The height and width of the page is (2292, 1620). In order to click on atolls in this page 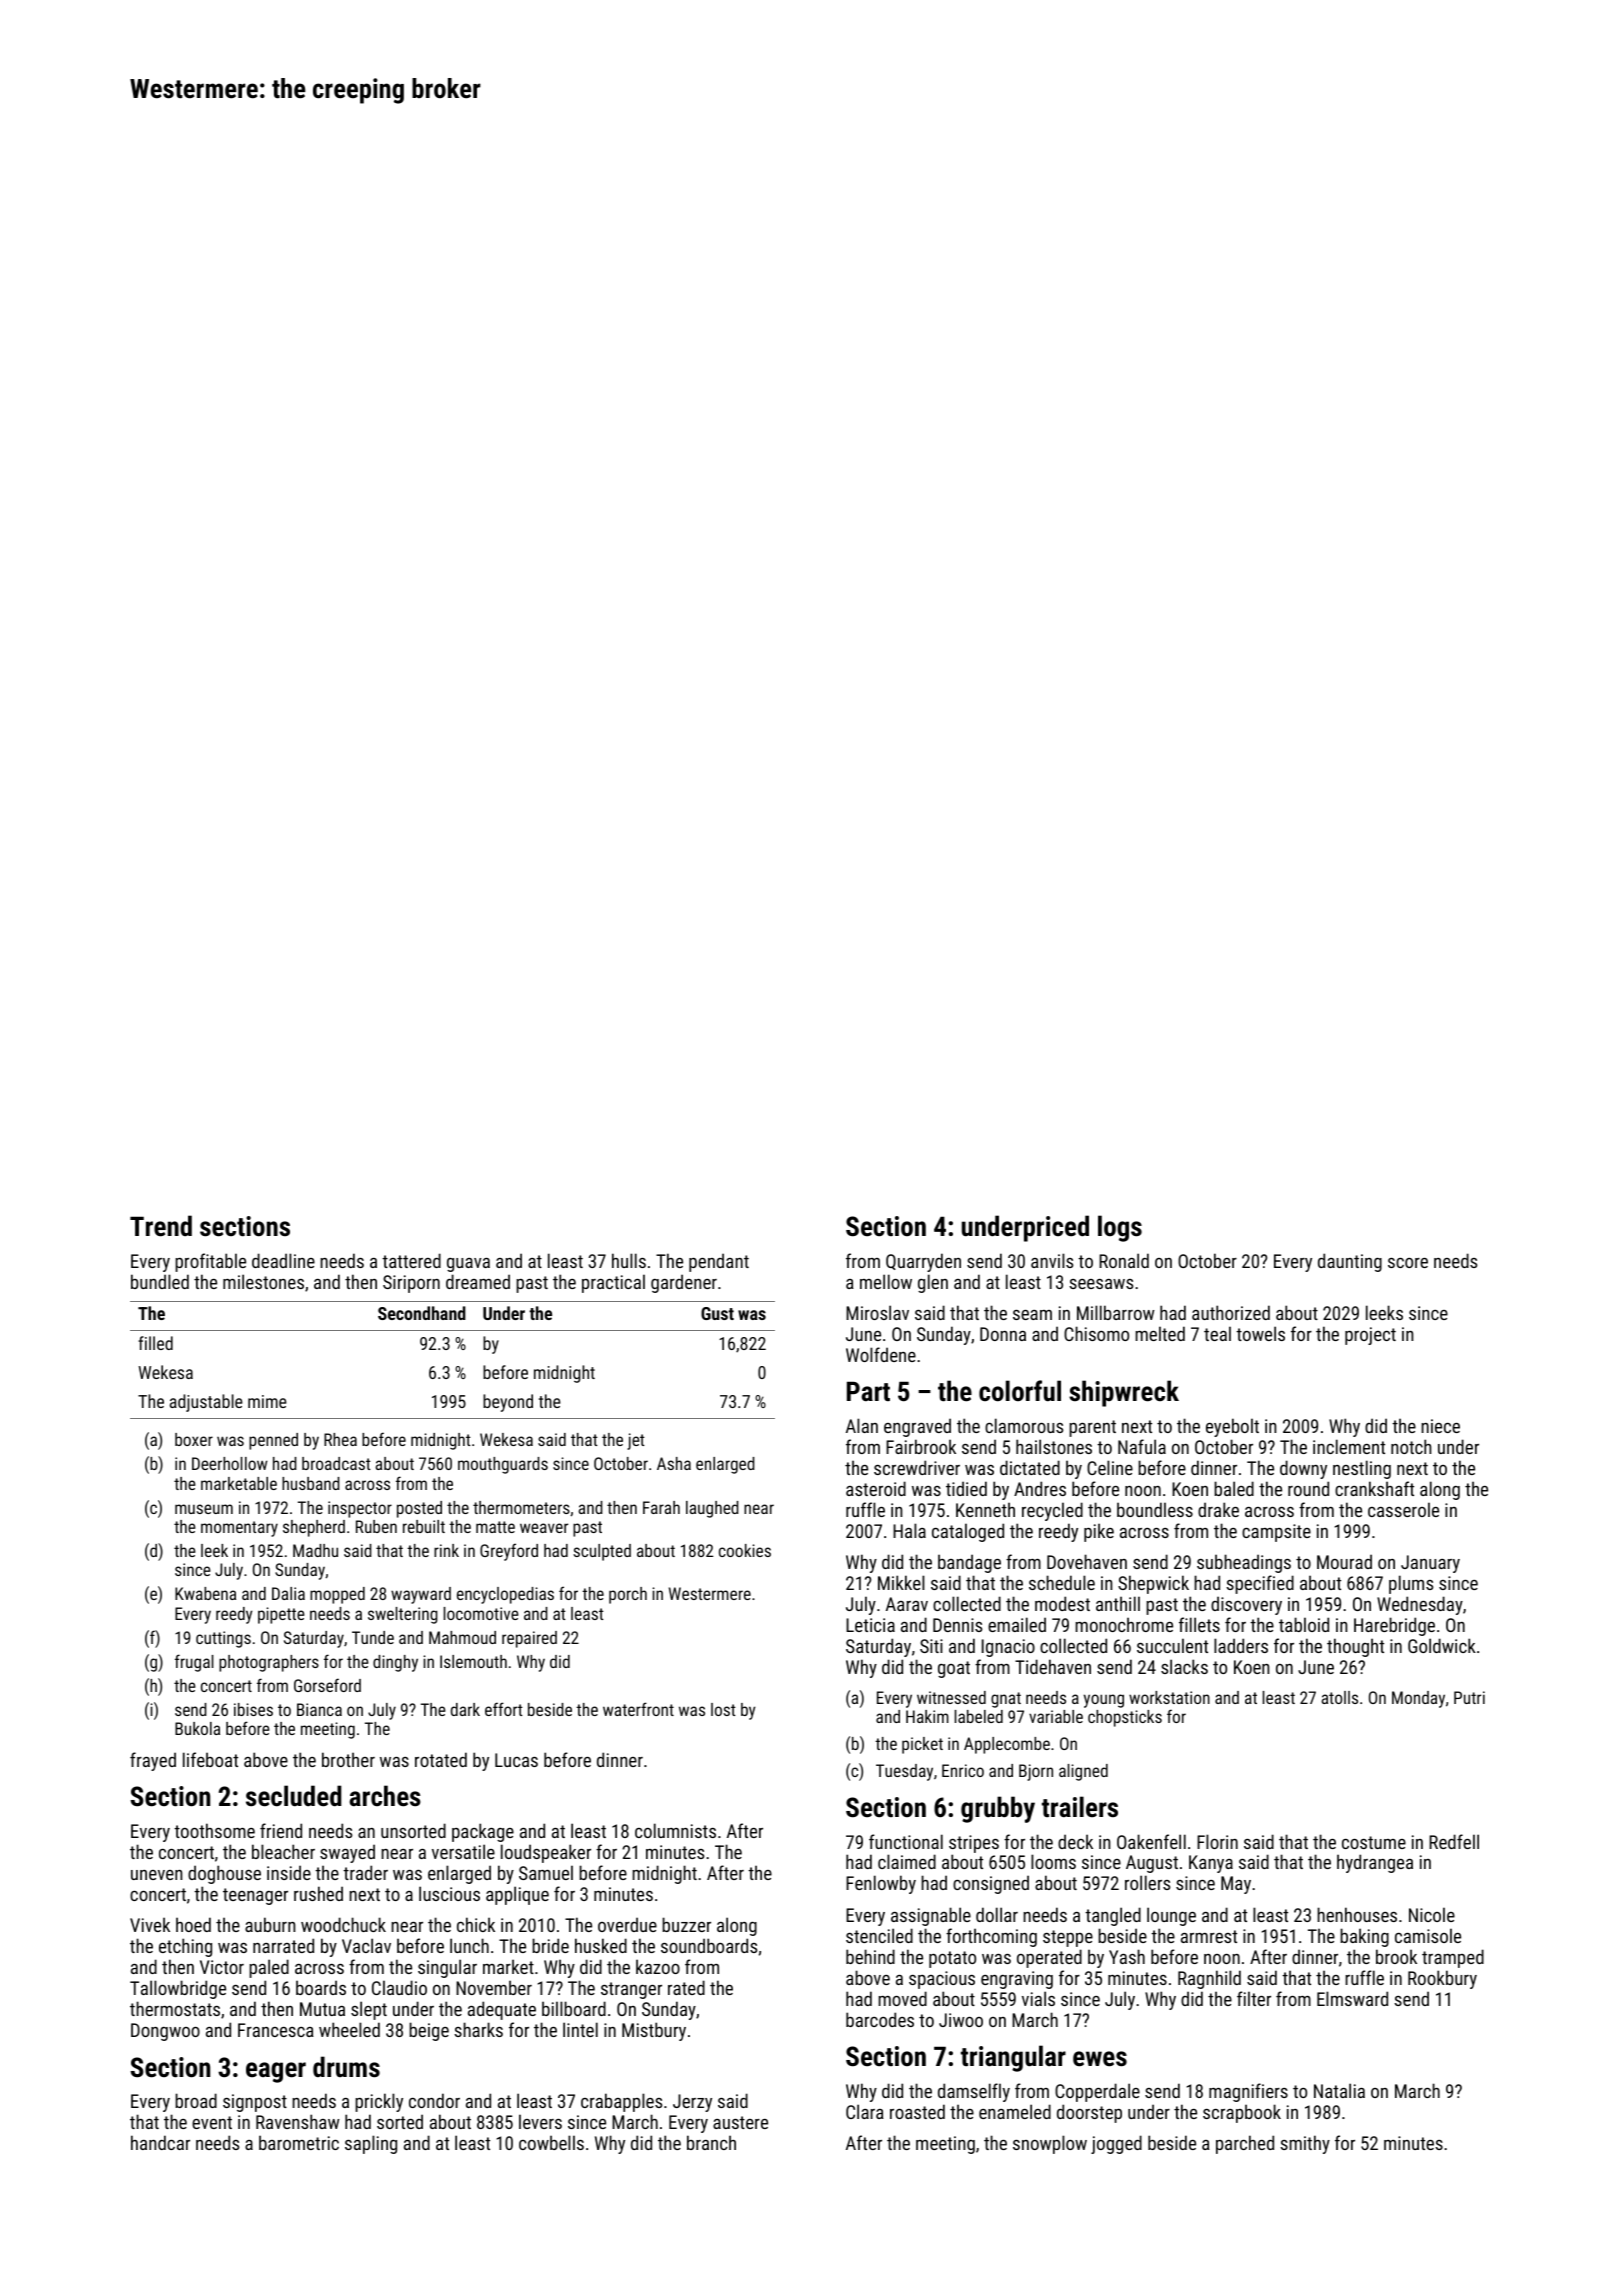, I will do `click(1339, 1697)`.
